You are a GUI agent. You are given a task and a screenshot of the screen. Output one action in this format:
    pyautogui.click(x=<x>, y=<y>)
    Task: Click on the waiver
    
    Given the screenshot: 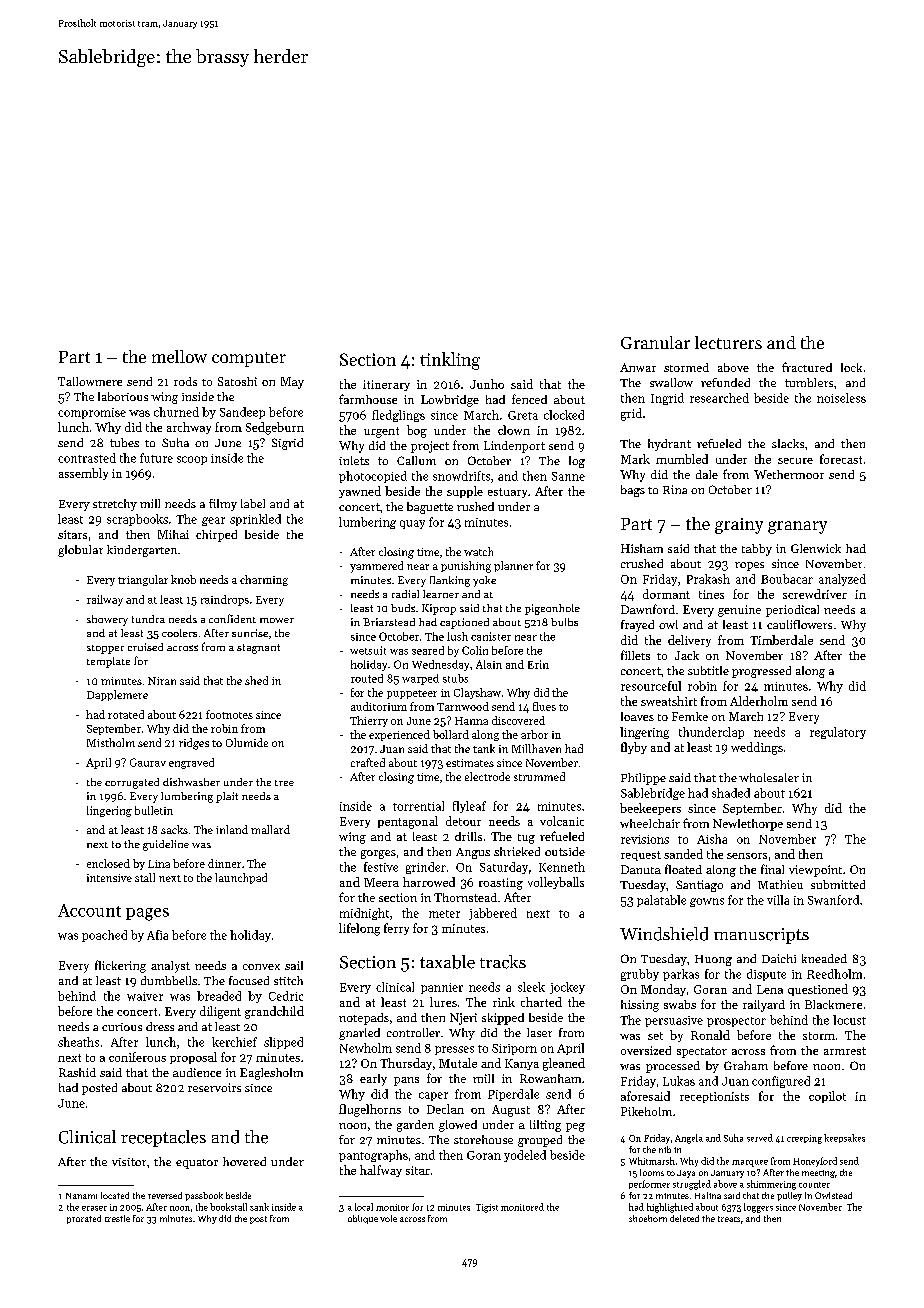 What is the action you would take?
    pyautogui.click(x=145, y=996)
